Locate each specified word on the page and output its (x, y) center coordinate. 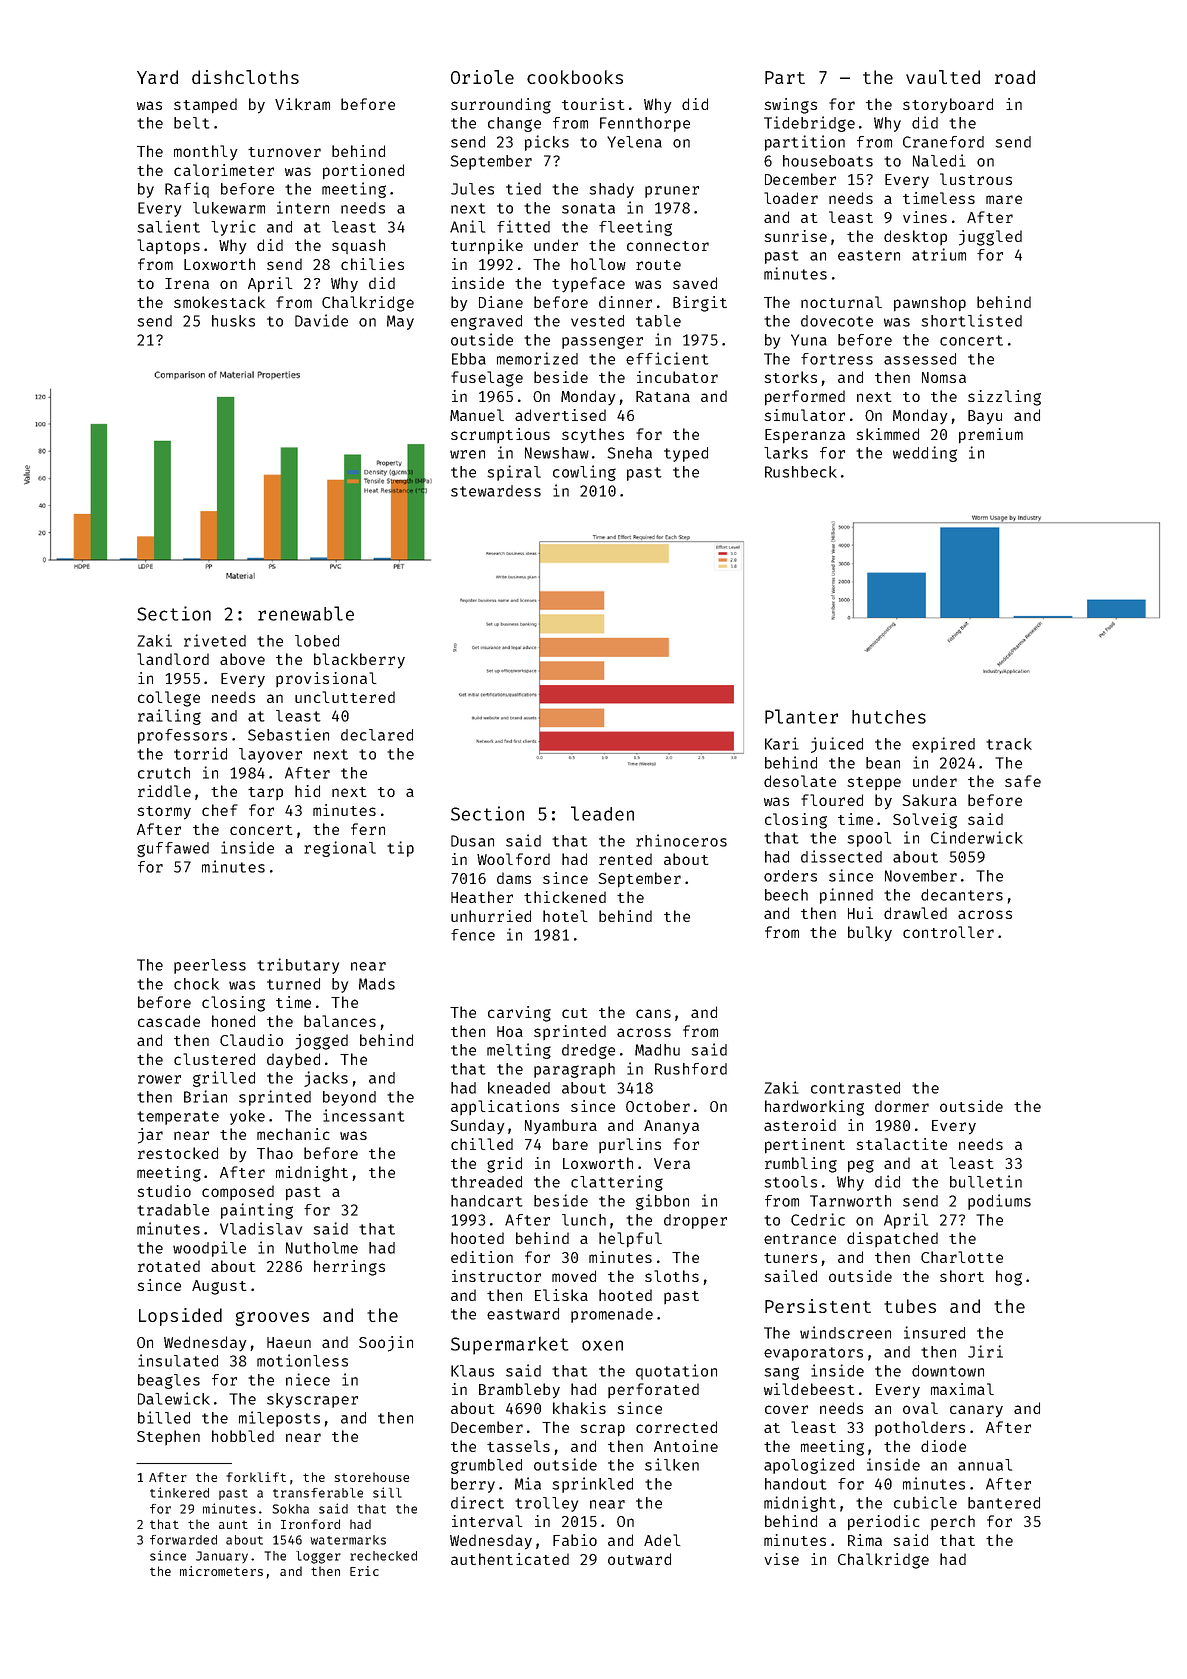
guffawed (173, 849)
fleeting (635, 228)
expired (943, 745)
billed (164, 1417)
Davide (321, 320)
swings (790, 106)
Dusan (472, 841)
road (1015, 77)
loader (791, 198)
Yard (157, 77)
